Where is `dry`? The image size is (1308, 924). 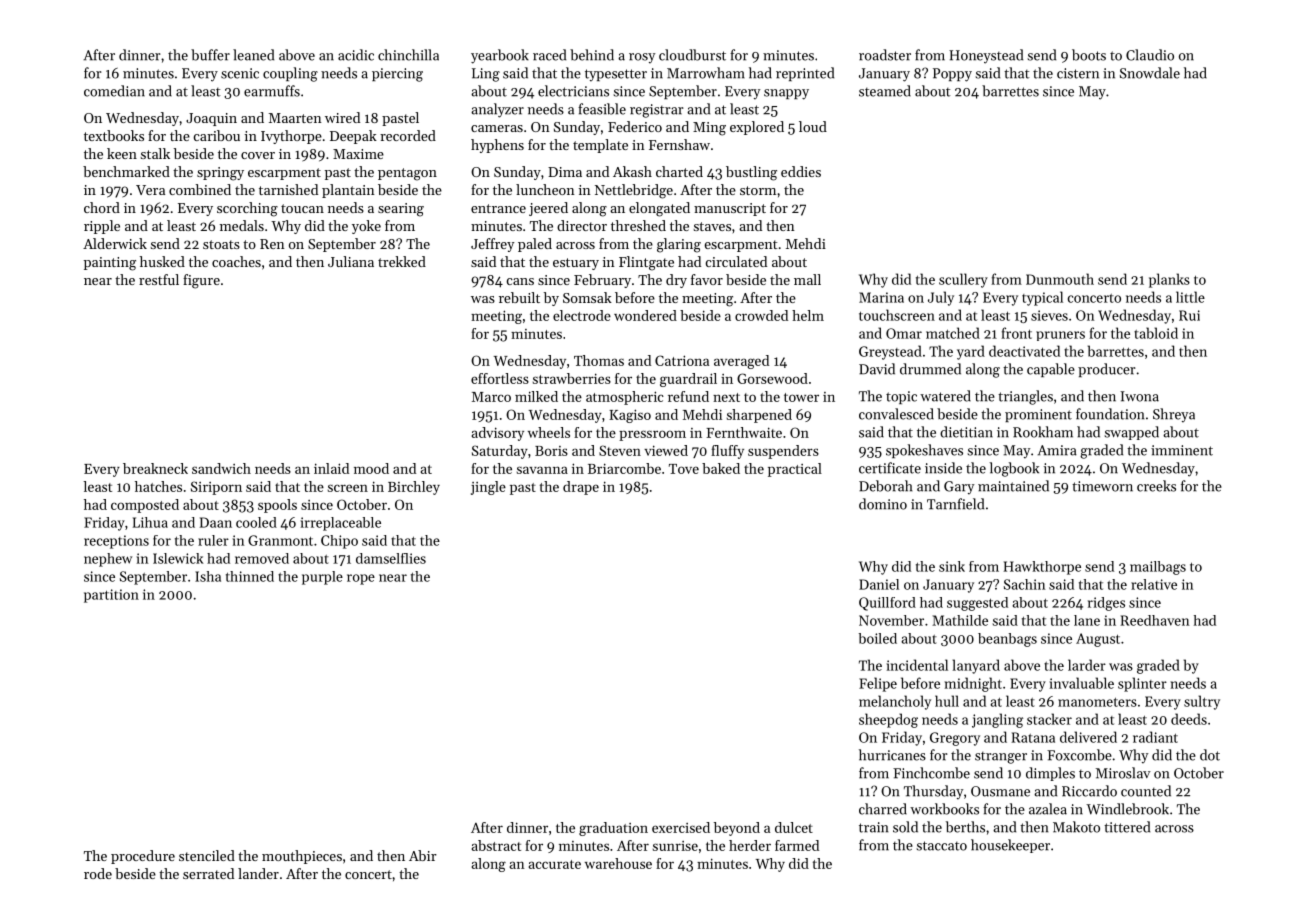
dry is located at coordinates (676, 281).
